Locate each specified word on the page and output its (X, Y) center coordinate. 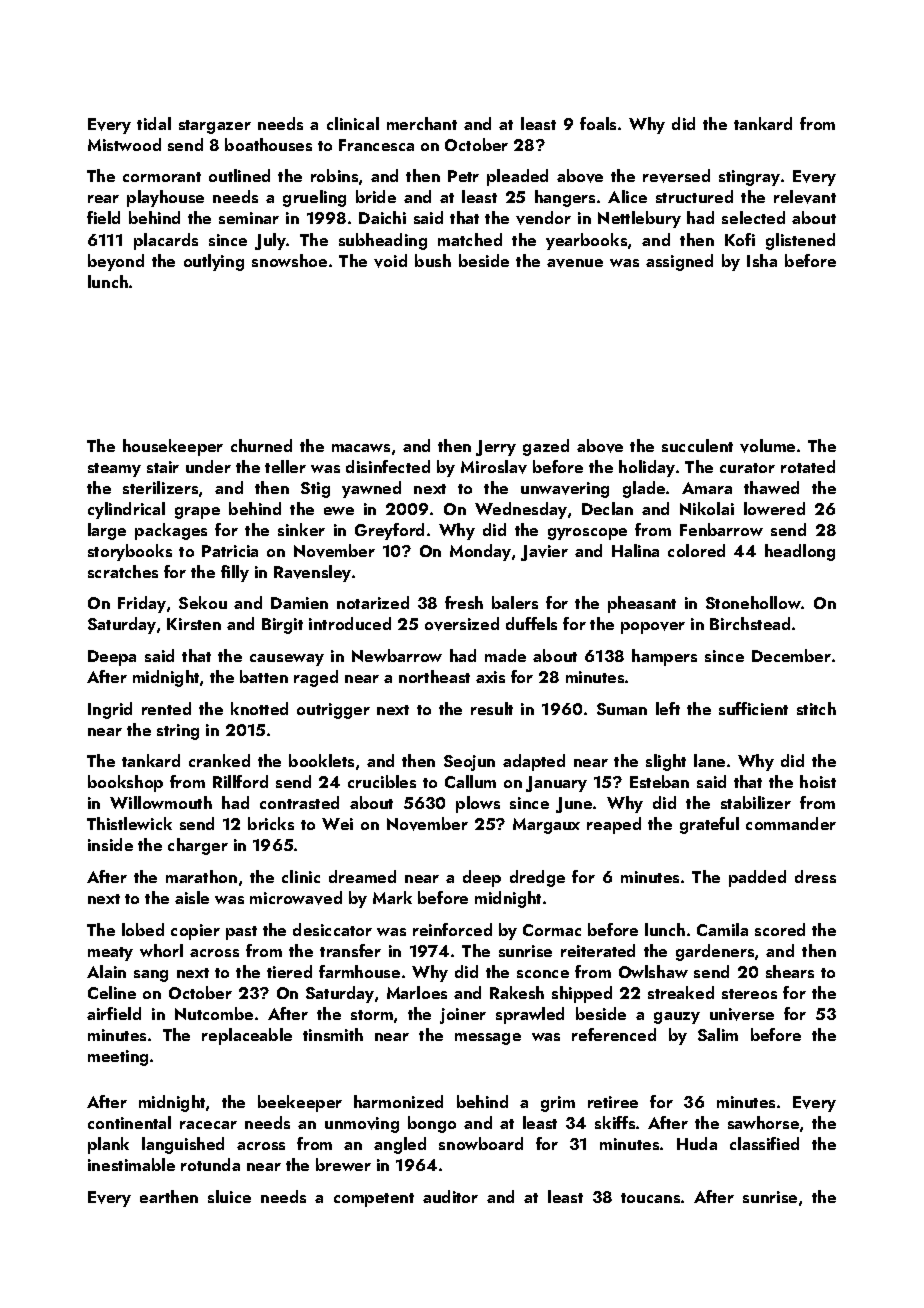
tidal (154, 123)
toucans (650, 1198)
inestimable (131, 1164)
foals (598, 123)
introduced (350, 623)
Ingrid (110, 710)
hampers (664, 657)
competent (374, 1200)
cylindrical (126, 510)
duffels (531, 623)
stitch (816, 708)
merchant (422, 123)
